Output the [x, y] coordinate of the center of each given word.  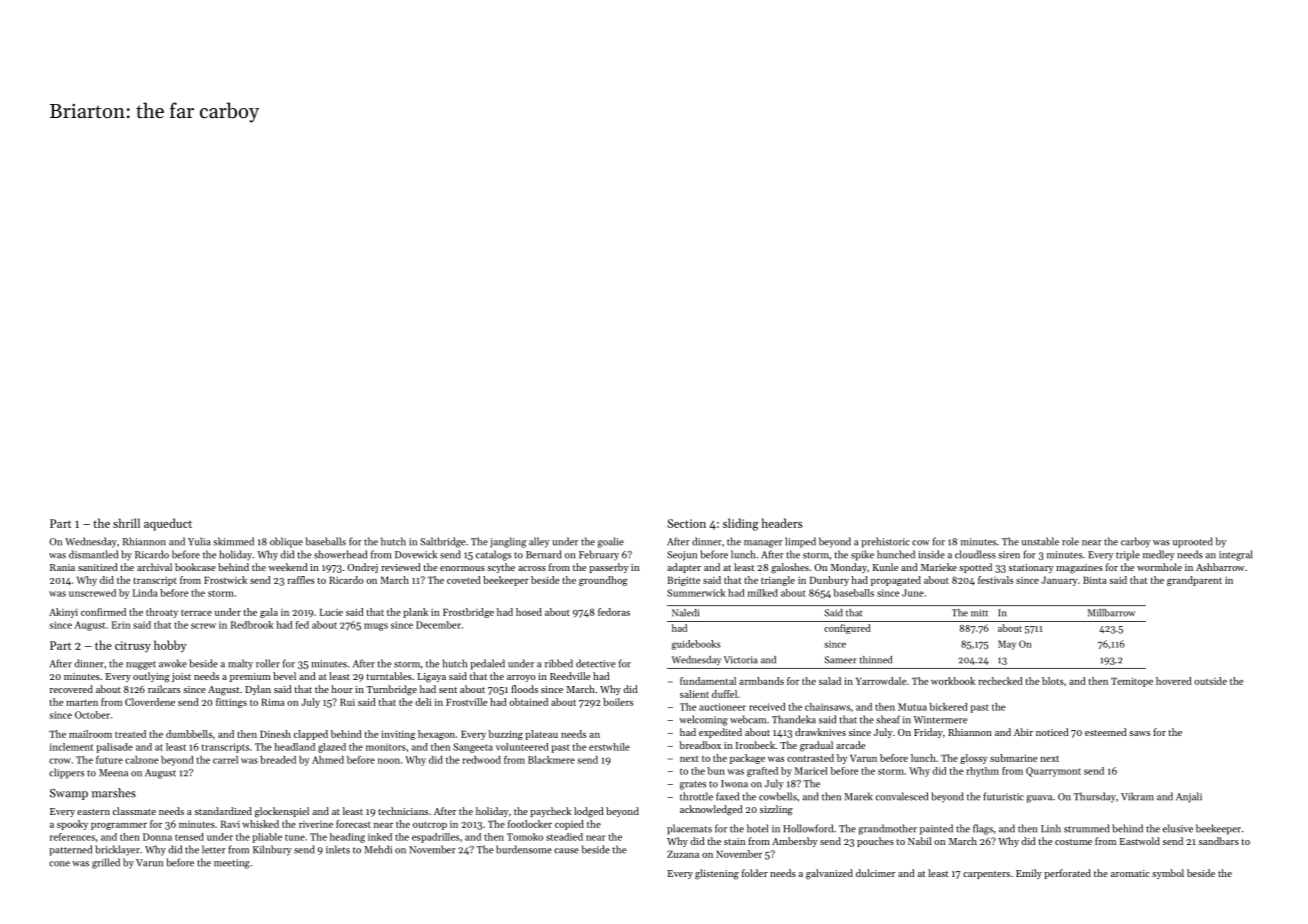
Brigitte [683, 581]
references [72, 837]
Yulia [199, 541]
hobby [170, 646]
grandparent [1194, 581]
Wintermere [940, 720]
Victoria [741, 660]
